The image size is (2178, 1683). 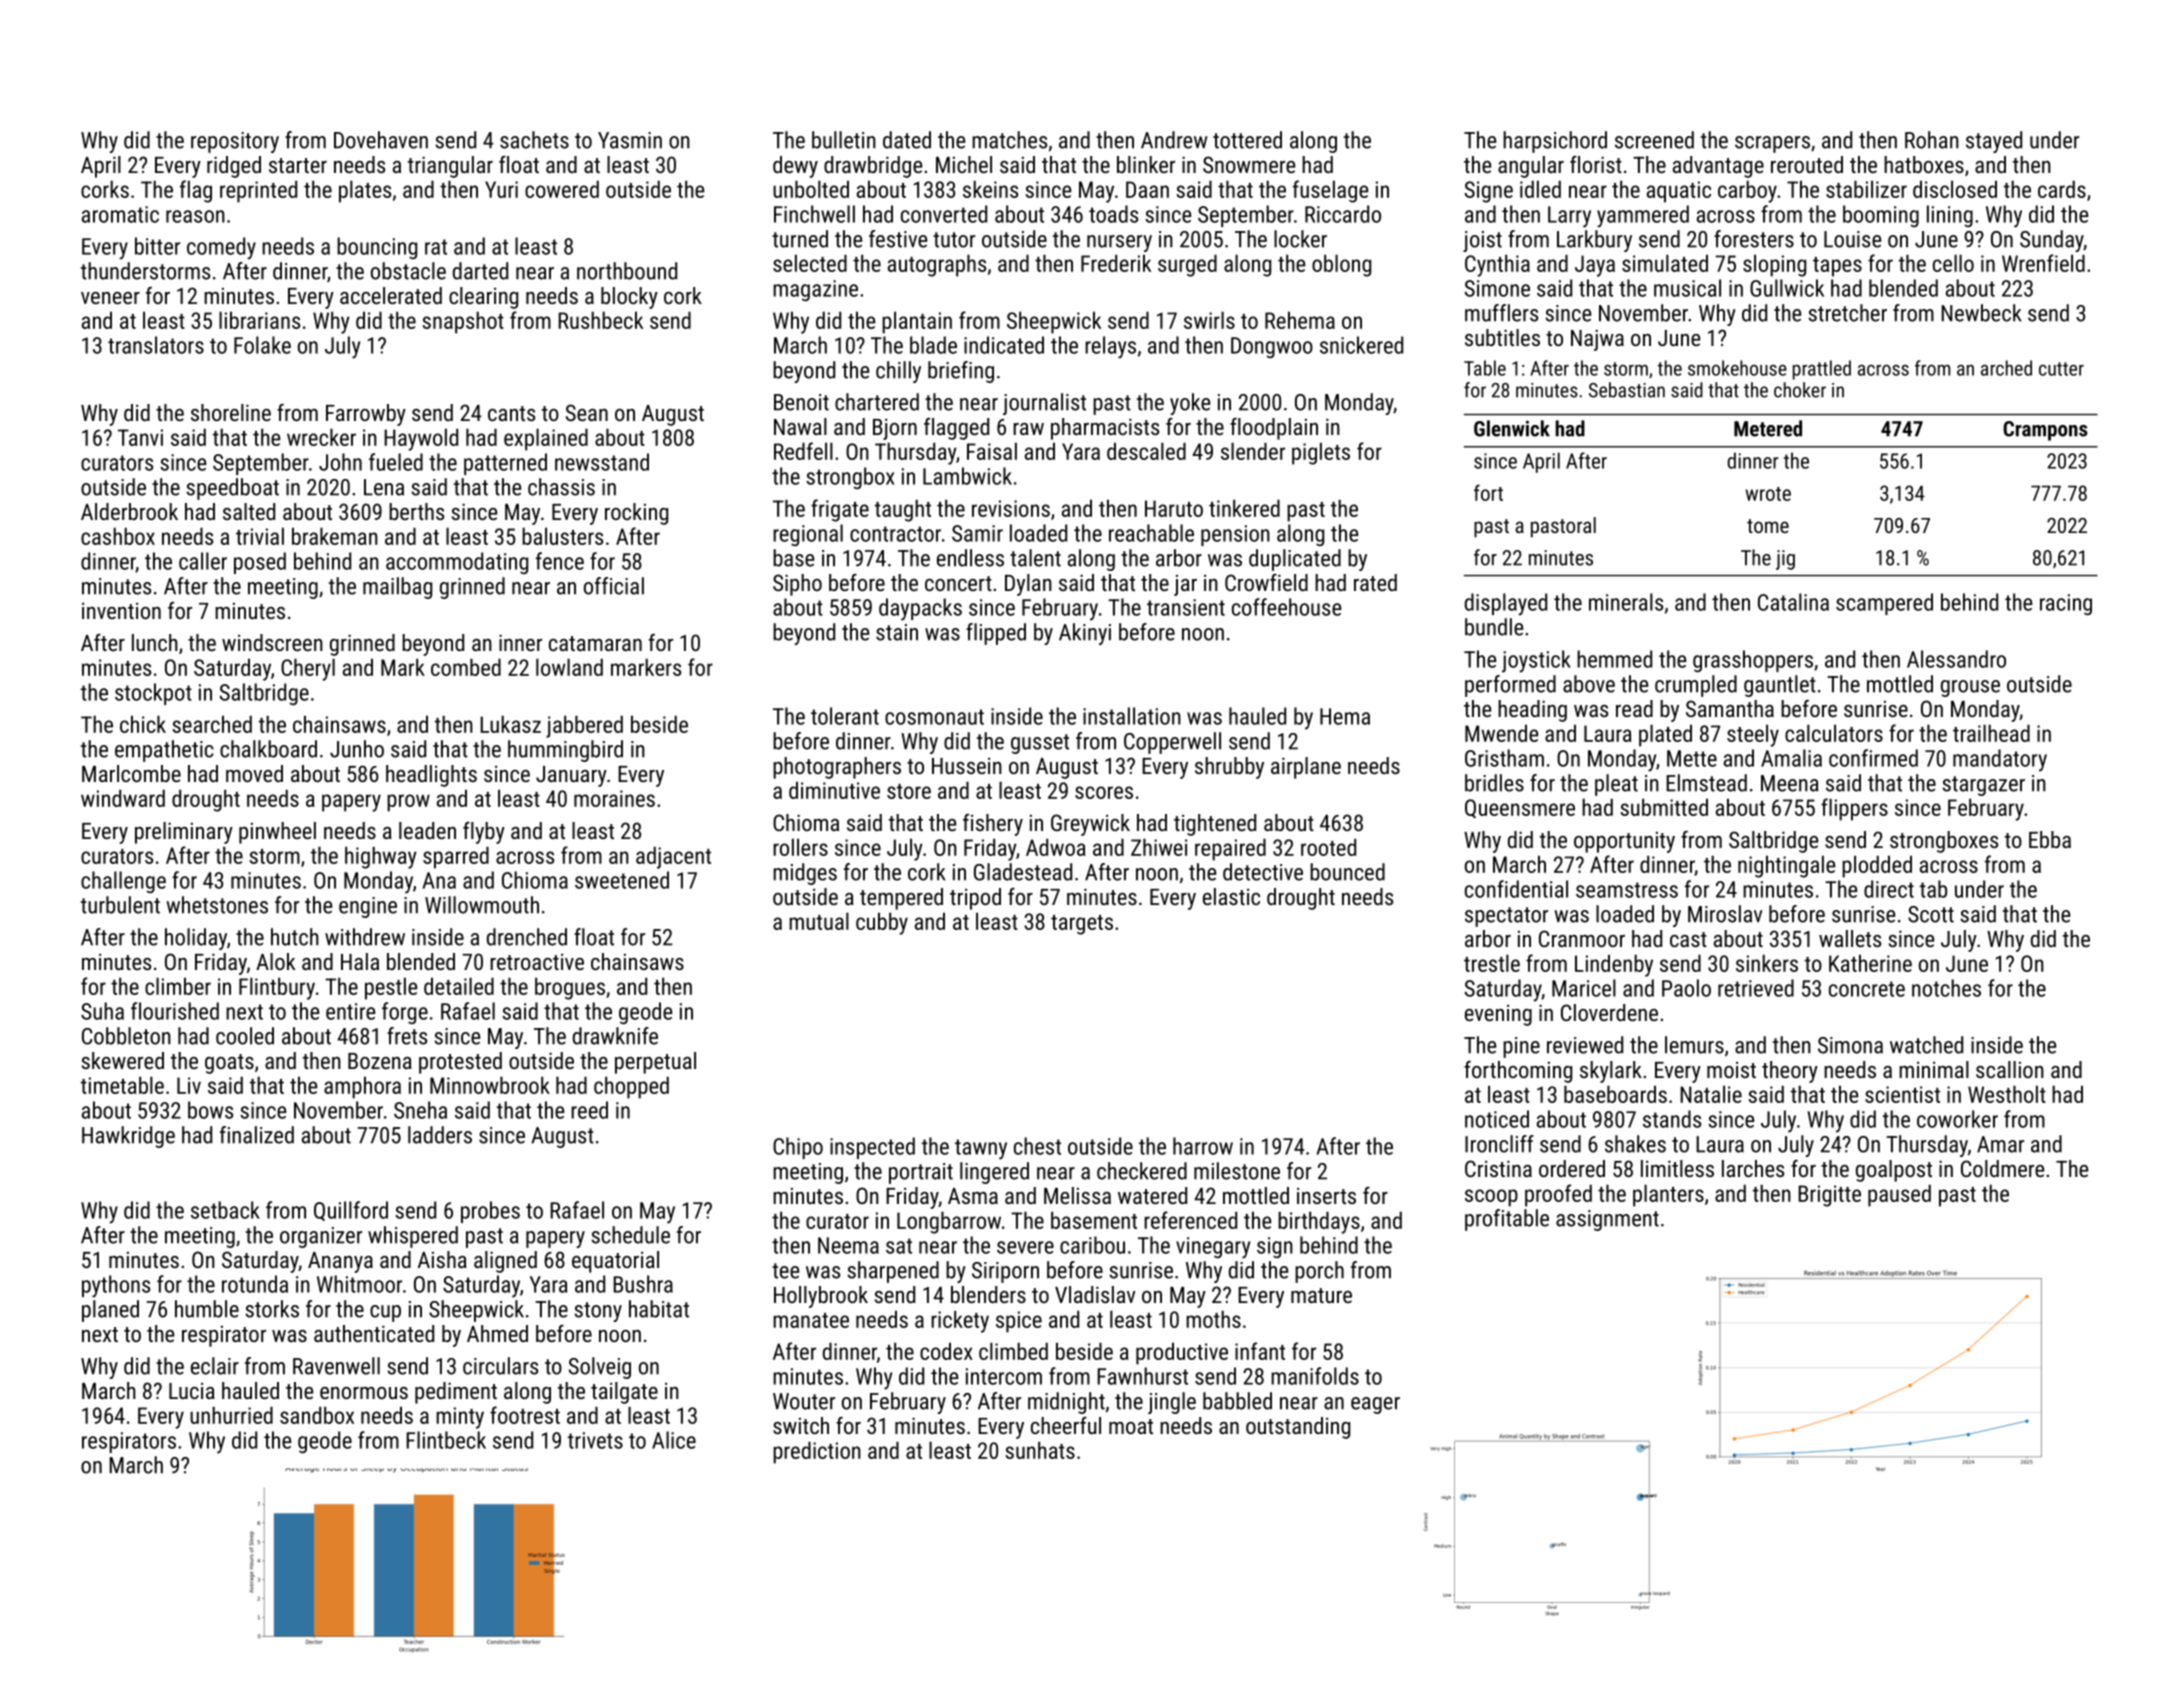 What do you see at coordinates (446, 1440) in the document?
I see `Flintbeck` at bounding box center [446, 1440].
